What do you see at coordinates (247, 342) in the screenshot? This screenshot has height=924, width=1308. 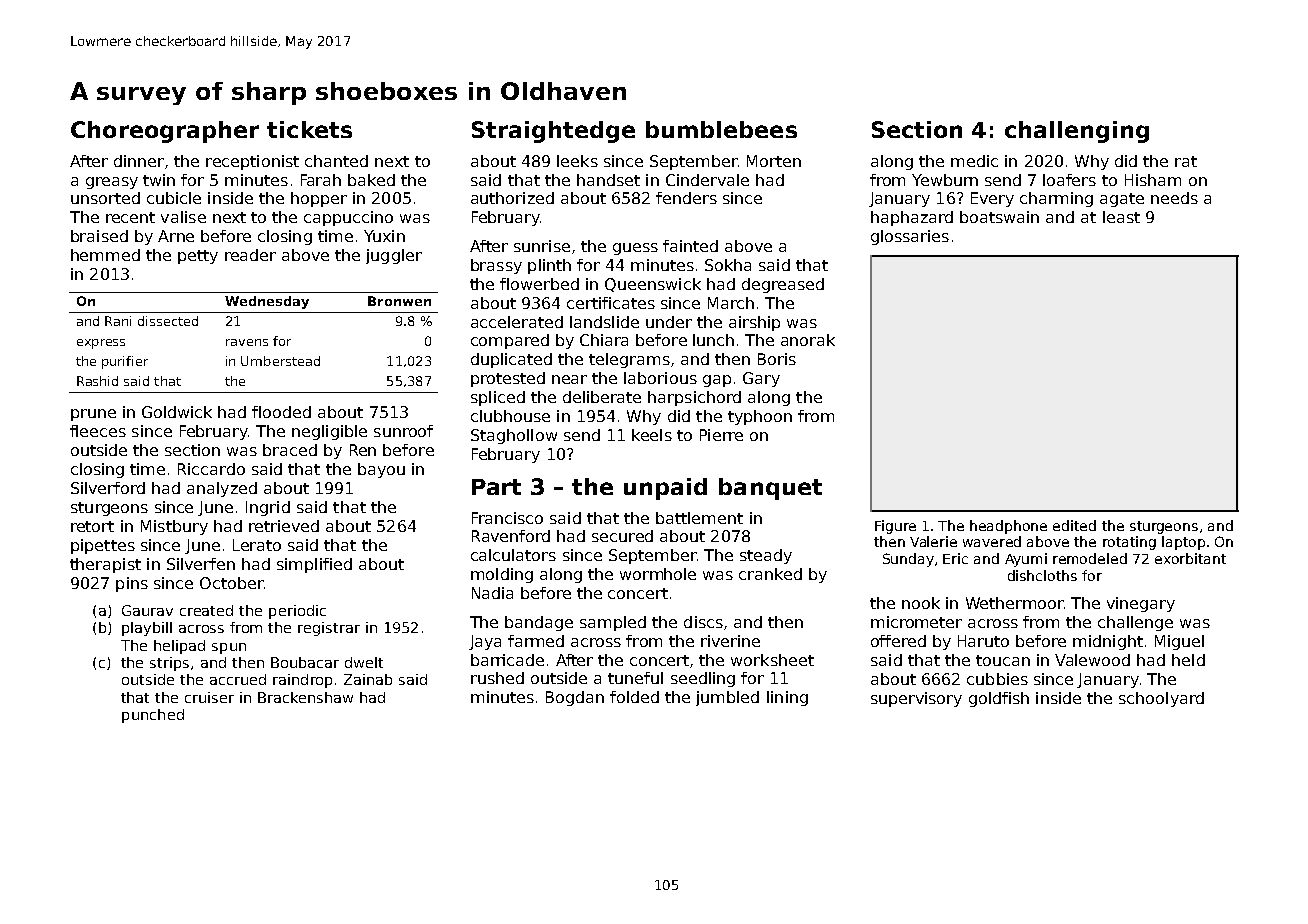 I see `ravens` at bounding box center [247, 342].
